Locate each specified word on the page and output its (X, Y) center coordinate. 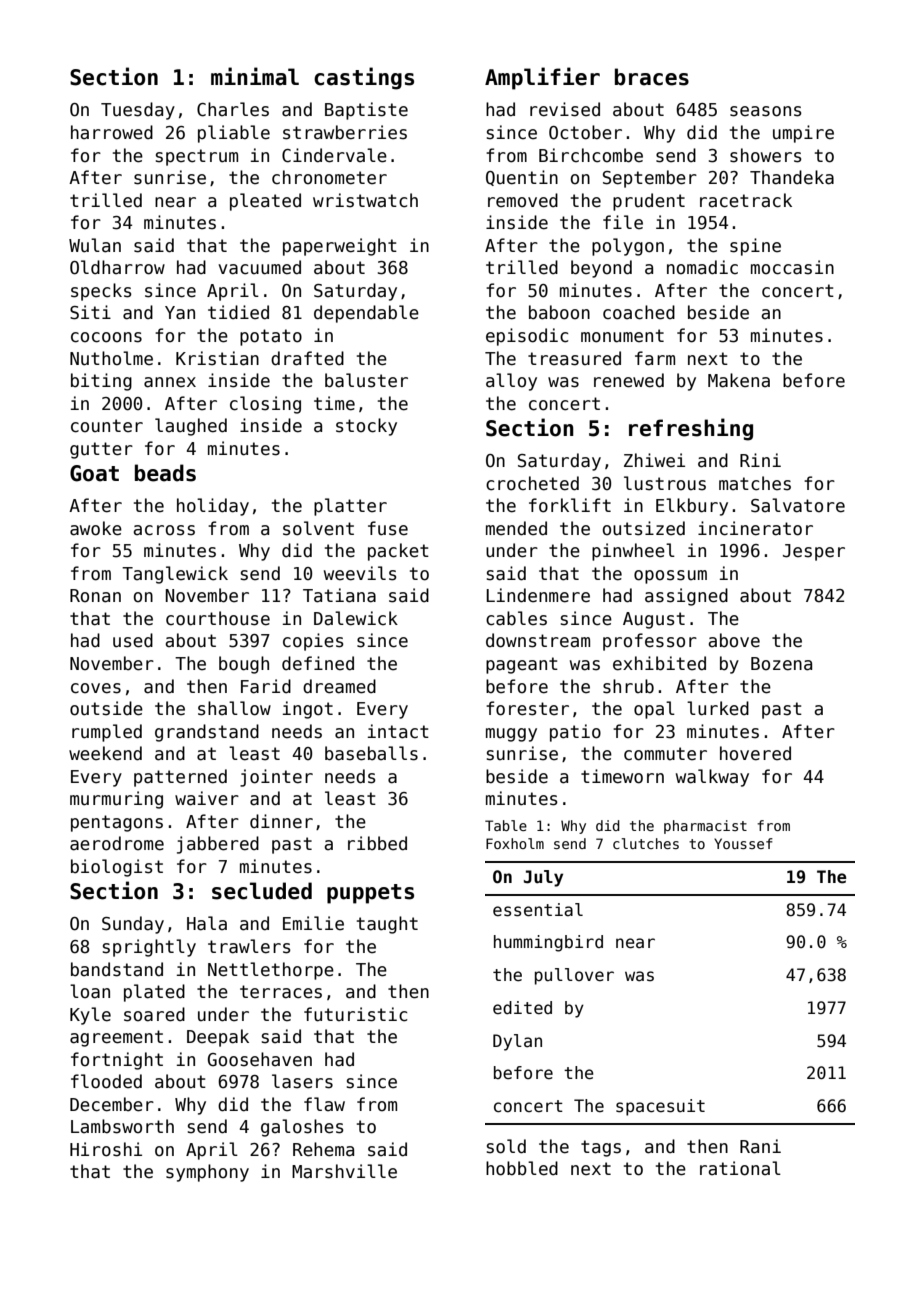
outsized (644, 528)
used (133, 640)
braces (652, 77)
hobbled (522, 1168)
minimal (255, 76)
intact (398, 731)
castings (364, 78)
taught (387, 925)
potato (271, 337)
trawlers (249, 946)
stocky (366, 427)
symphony (207, 1173)
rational (740, 1168)
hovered (755, 753)
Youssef (743, 843)
